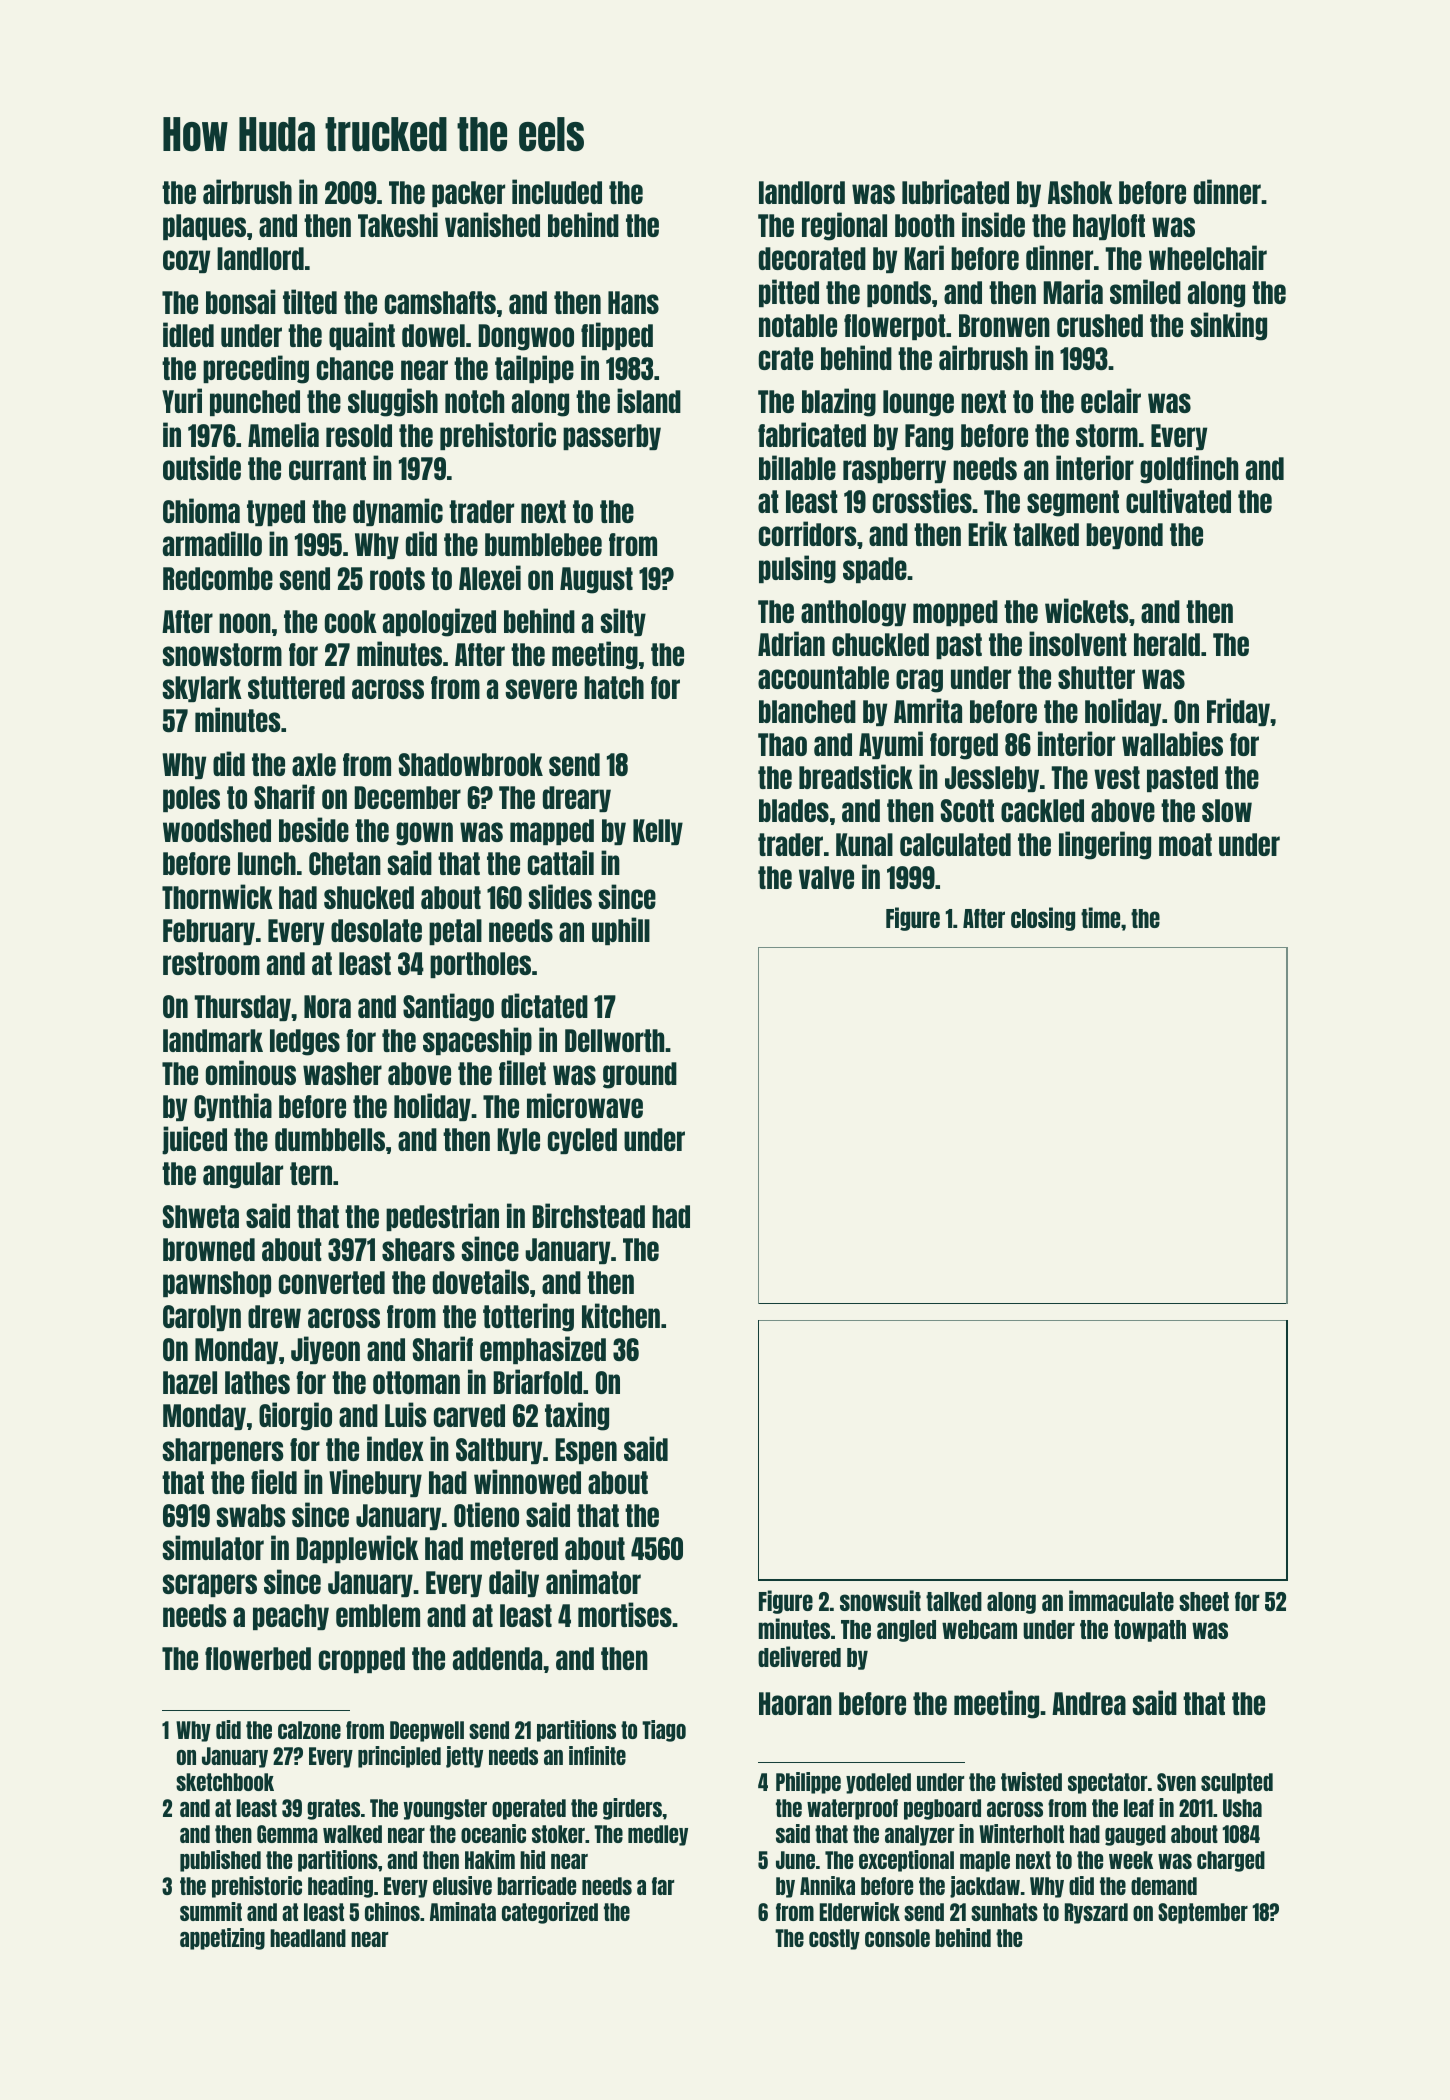  What do you see at coordinates (658, 832) in the image?
I see `Kelly` at bounding box center [658, 832].
